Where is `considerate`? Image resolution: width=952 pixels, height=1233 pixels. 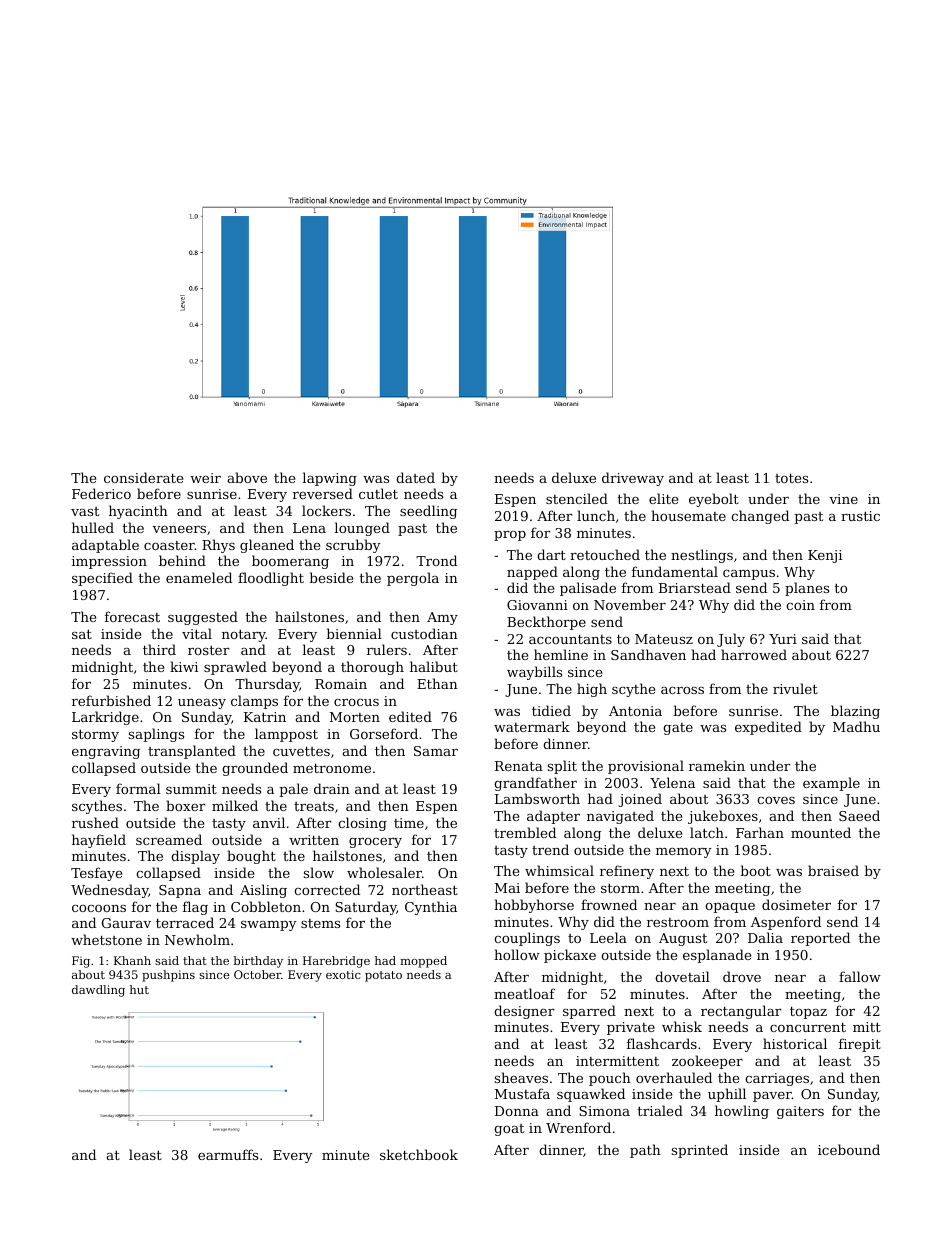
considerate is located at coordinates (143, 477).
